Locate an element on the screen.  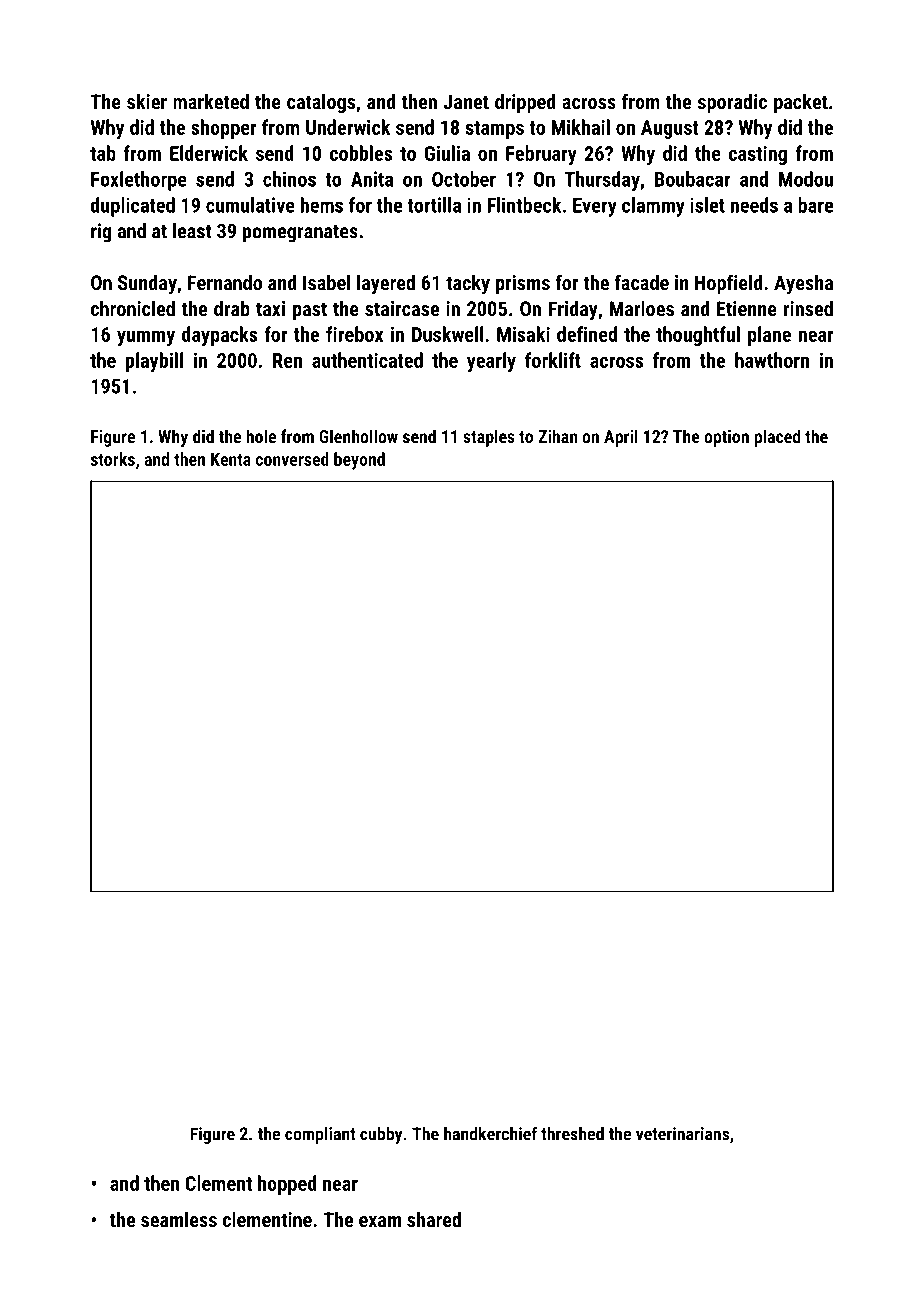
seamless is located at coordinates (179, 1219).
